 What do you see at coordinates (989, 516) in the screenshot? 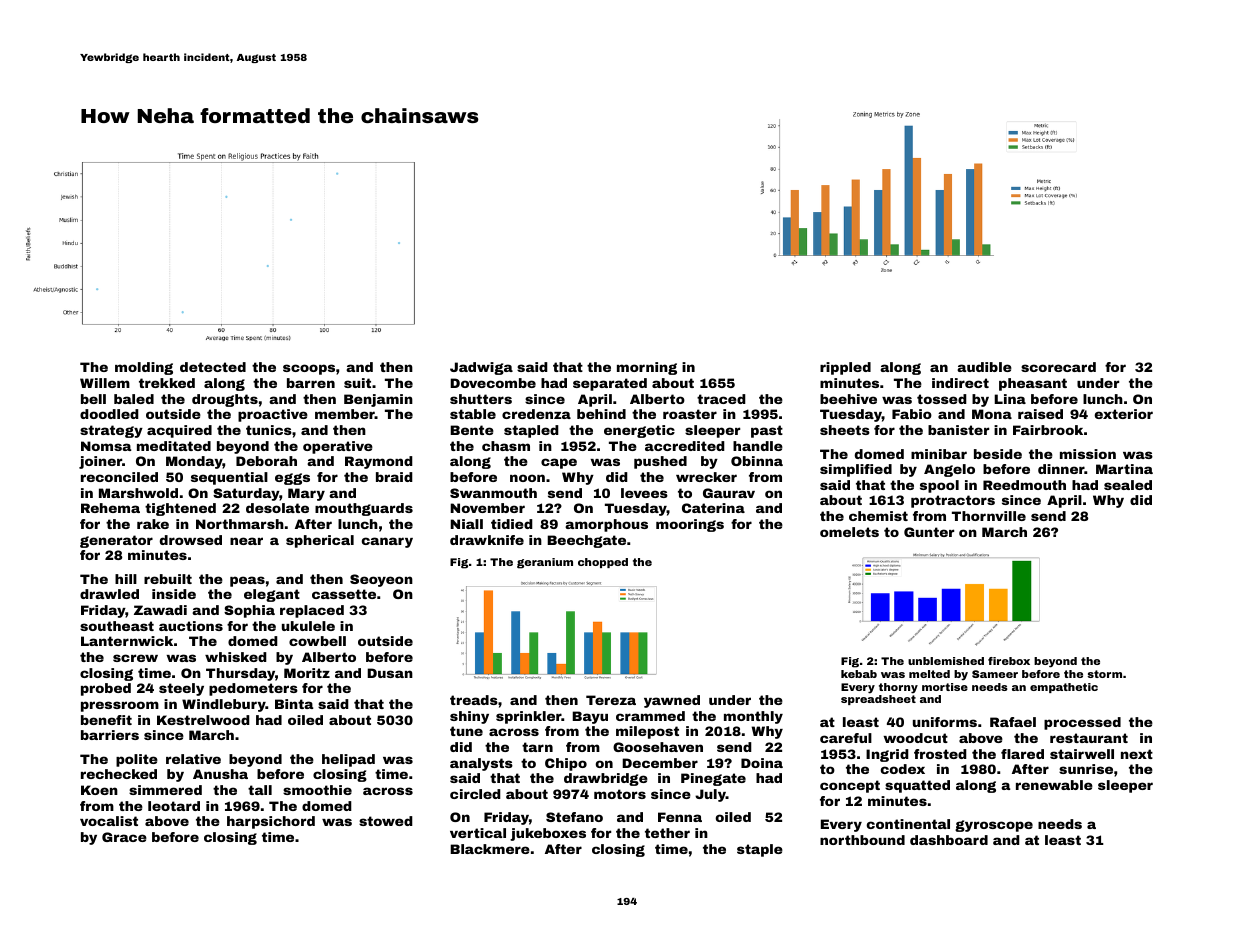
I see `Thornville` at bounding box center [989, 516].
